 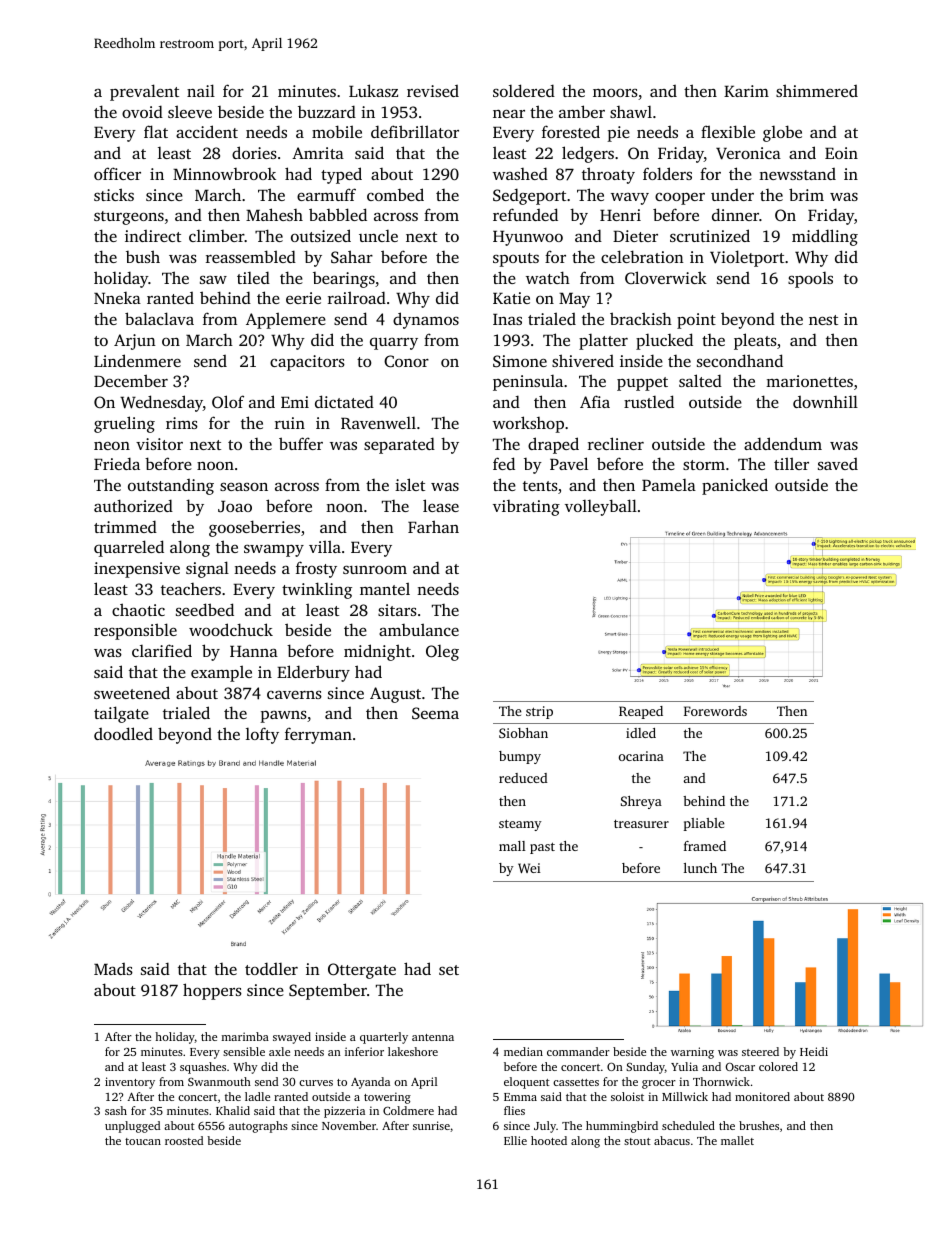 What do you see at coordinates (528, 383) in the page?
I see `peninsula` at bounding box center [528, 383].
